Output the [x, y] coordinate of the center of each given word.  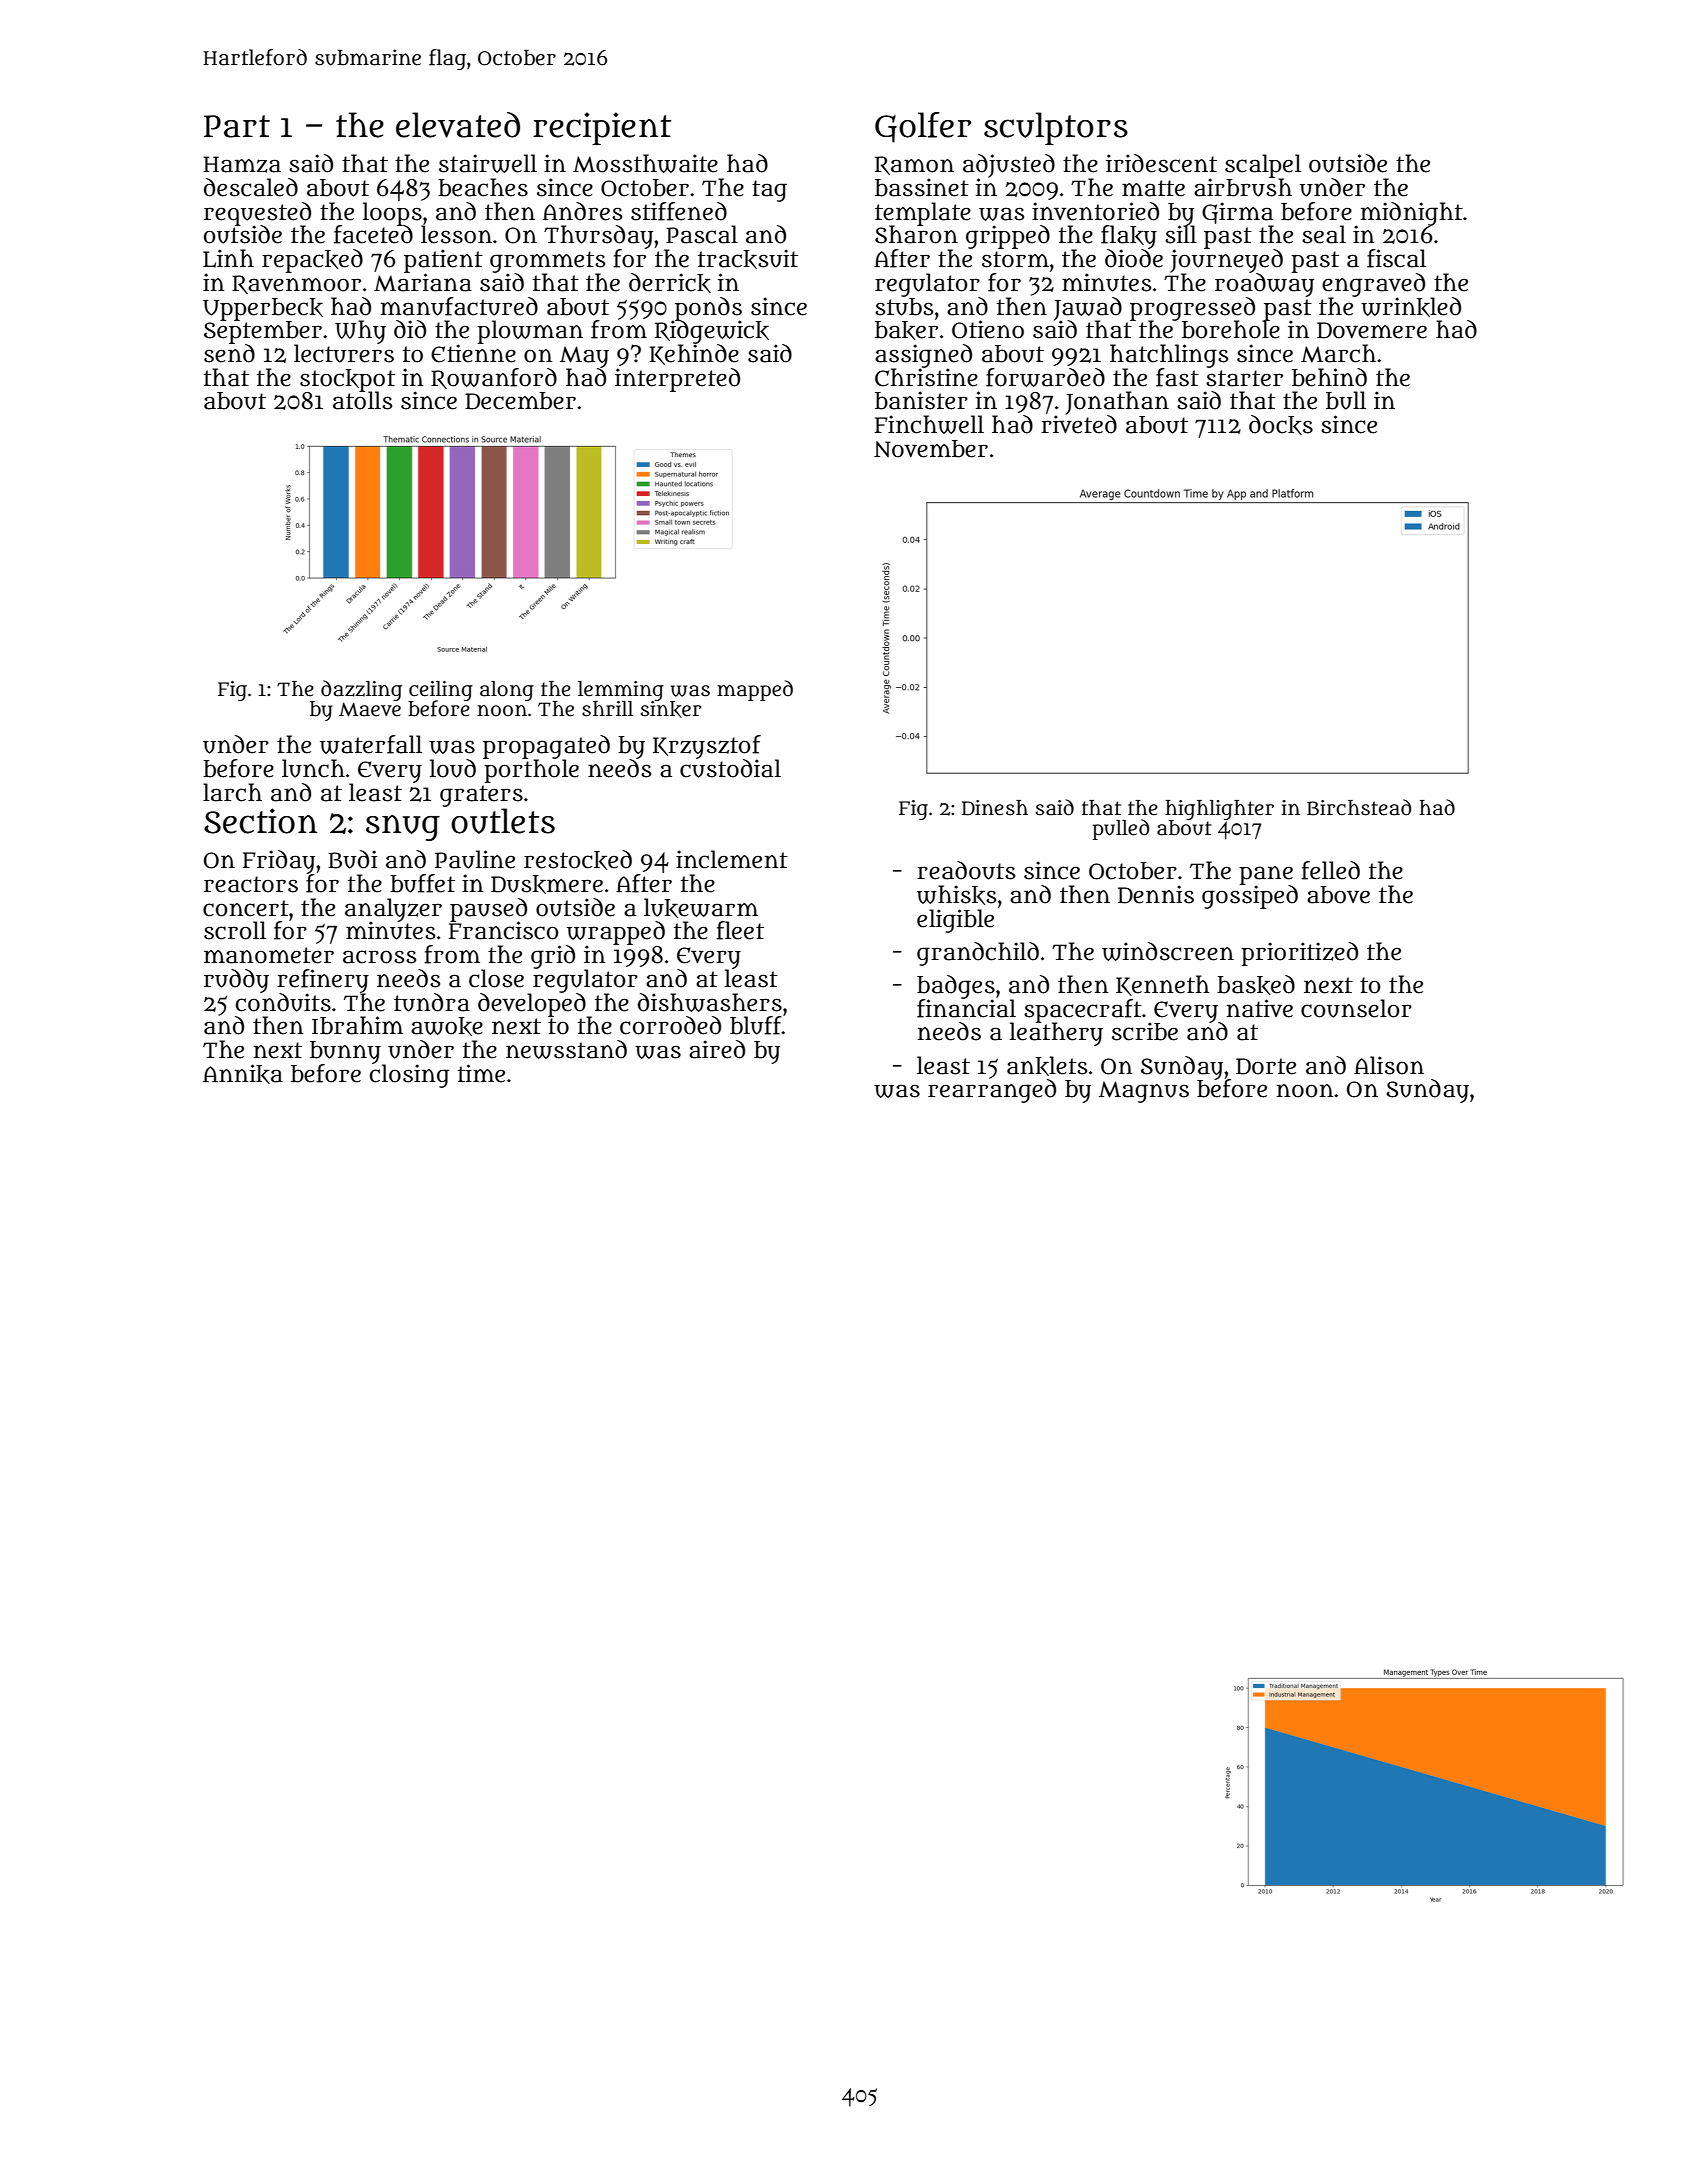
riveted [1079, 424]
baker [906, 330]
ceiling [441, 691]
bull [1346, 400]
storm [1015, 259]
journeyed [1226, 261]
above [1338, 895]
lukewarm [701, 908]
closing [409, 1076]
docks [1281, 425]
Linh [228, 258]
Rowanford [494, 378]
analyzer [393, 909]
